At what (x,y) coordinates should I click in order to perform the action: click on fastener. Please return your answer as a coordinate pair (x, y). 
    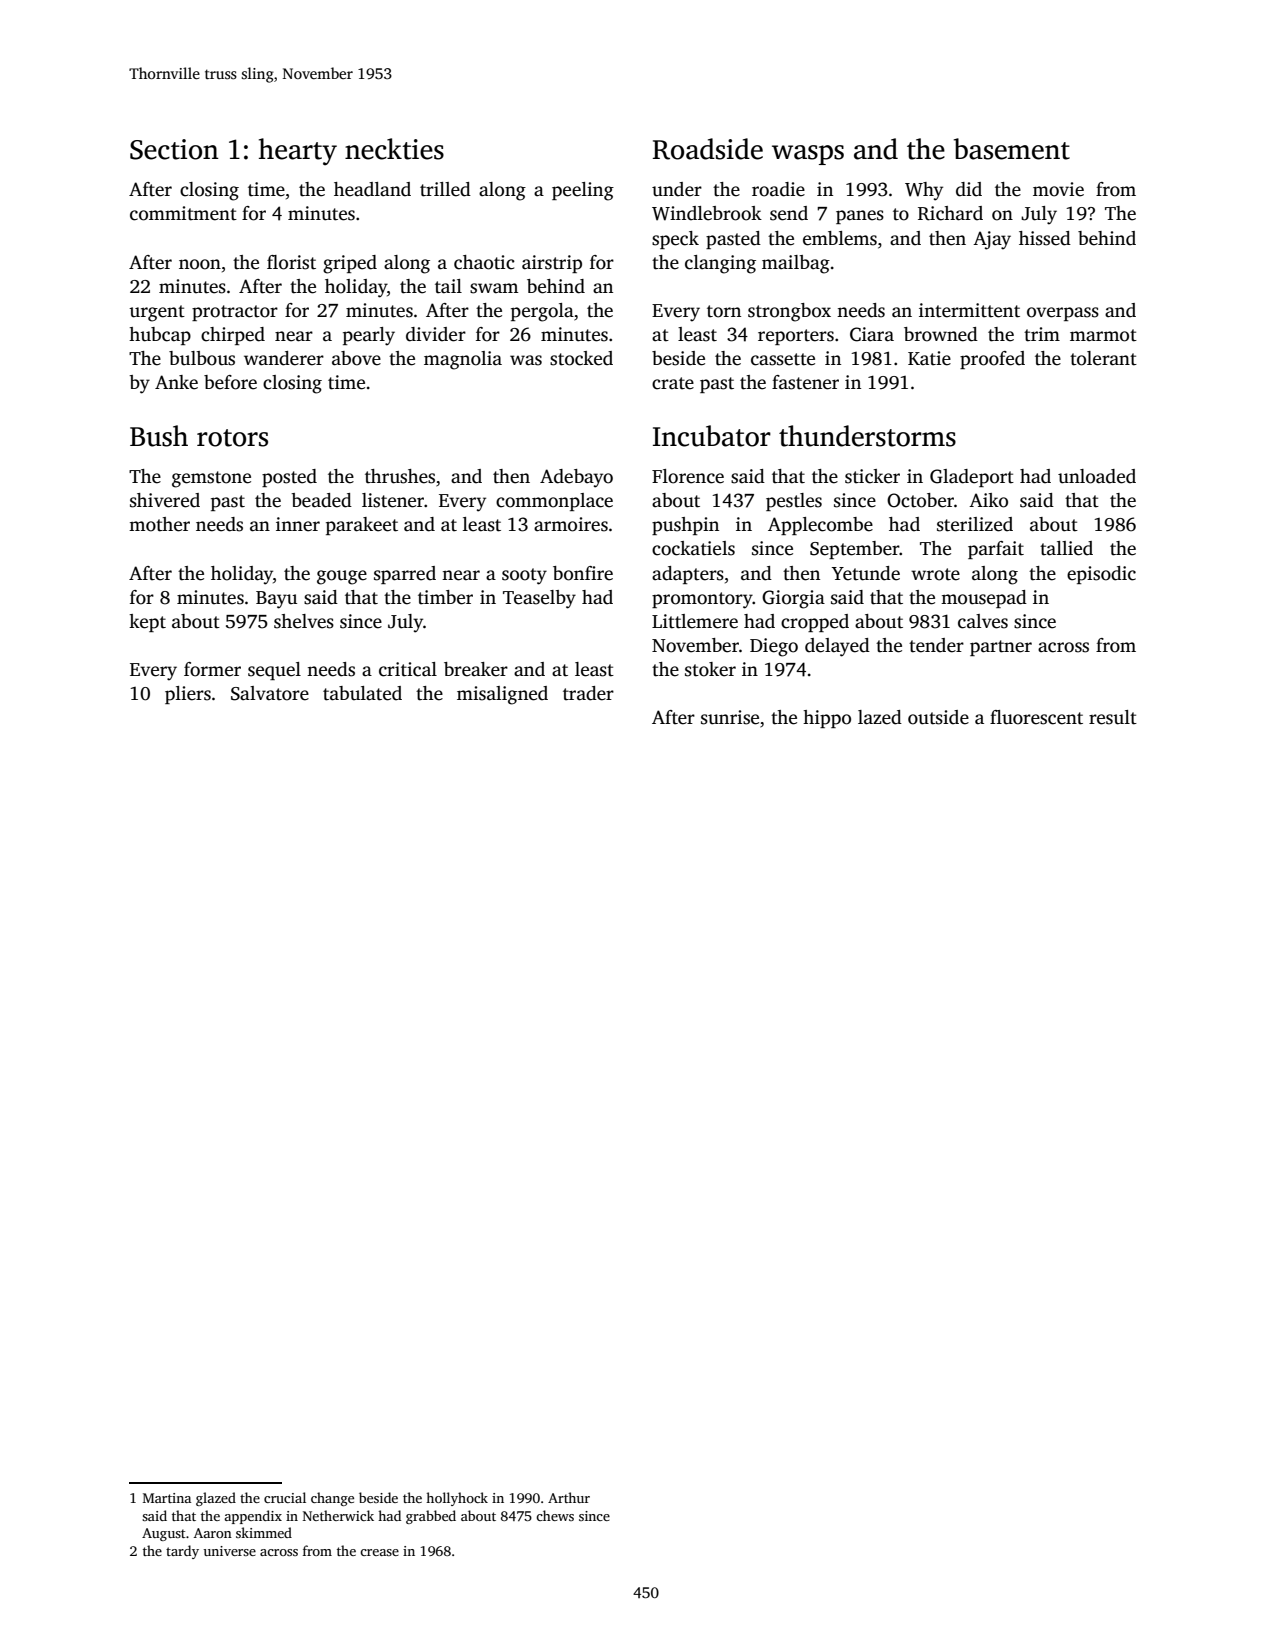
    Looking at the image, I should click on (805, 382).
